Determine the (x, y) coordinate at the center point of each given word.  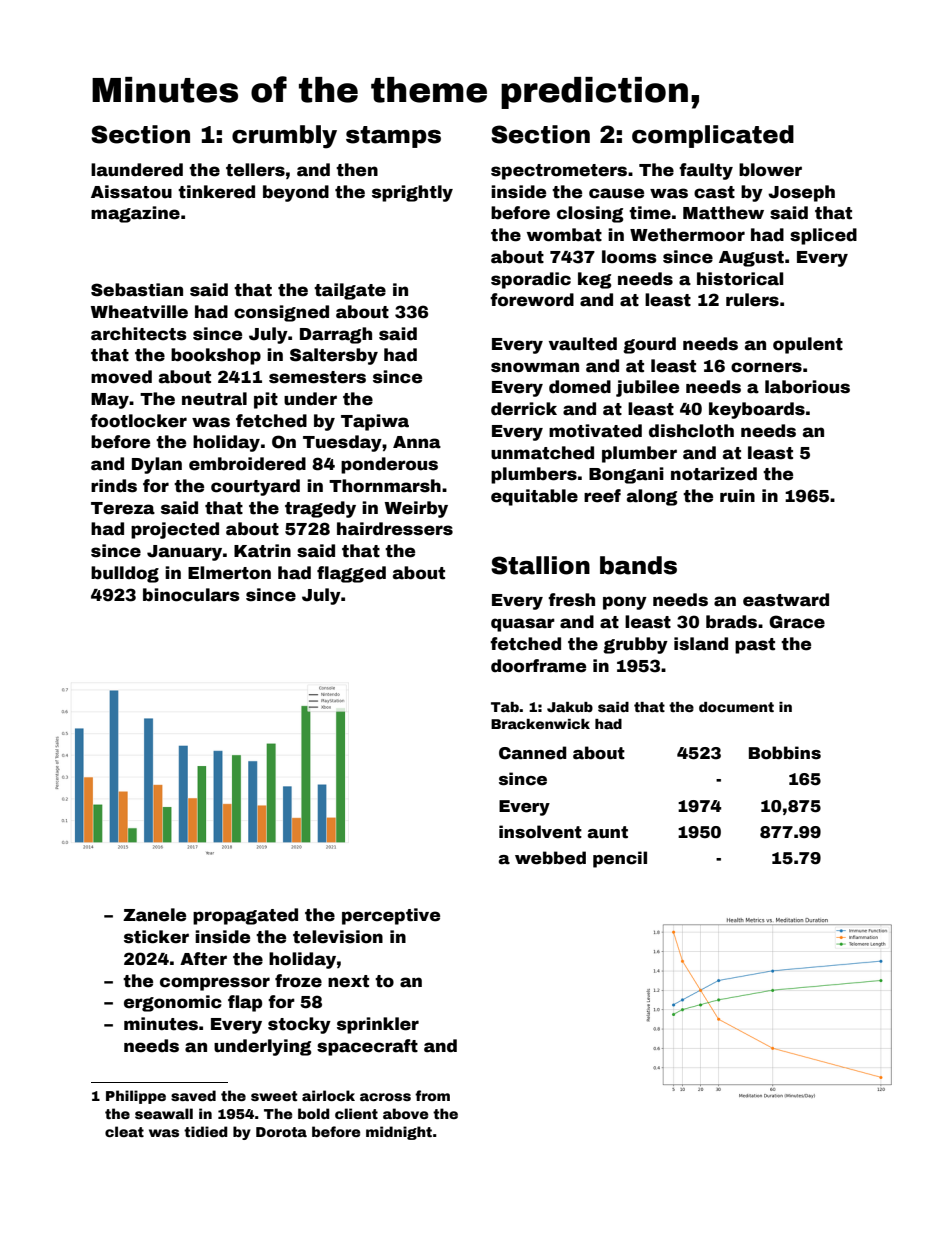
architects (139, 334)
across (385, 1097)
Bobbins (785, 753)
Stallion (540, 565)
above (405, 1113)
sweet (274, 1096)
